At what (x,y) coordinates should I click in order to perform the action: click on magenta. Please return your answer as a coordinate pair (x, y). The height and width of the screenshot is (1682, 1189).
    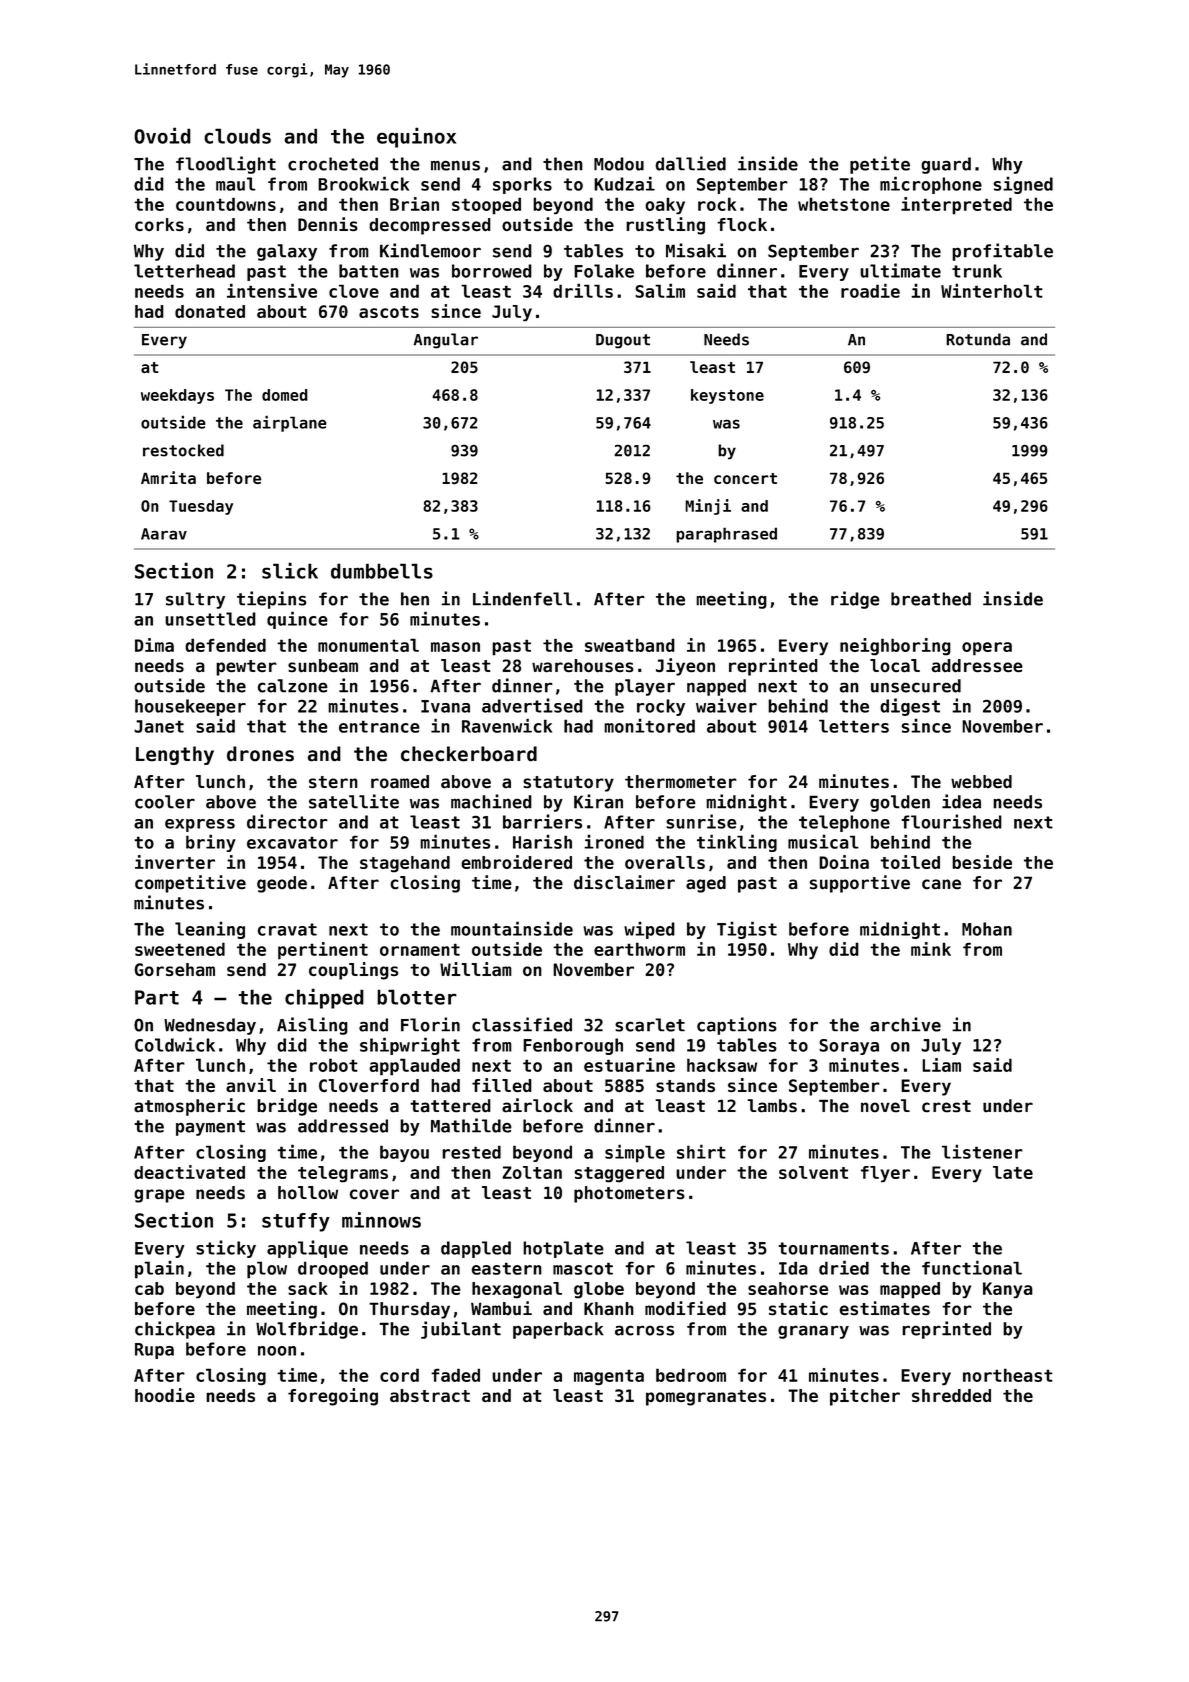
    Looking at the image, I should click on (609, 1377).
